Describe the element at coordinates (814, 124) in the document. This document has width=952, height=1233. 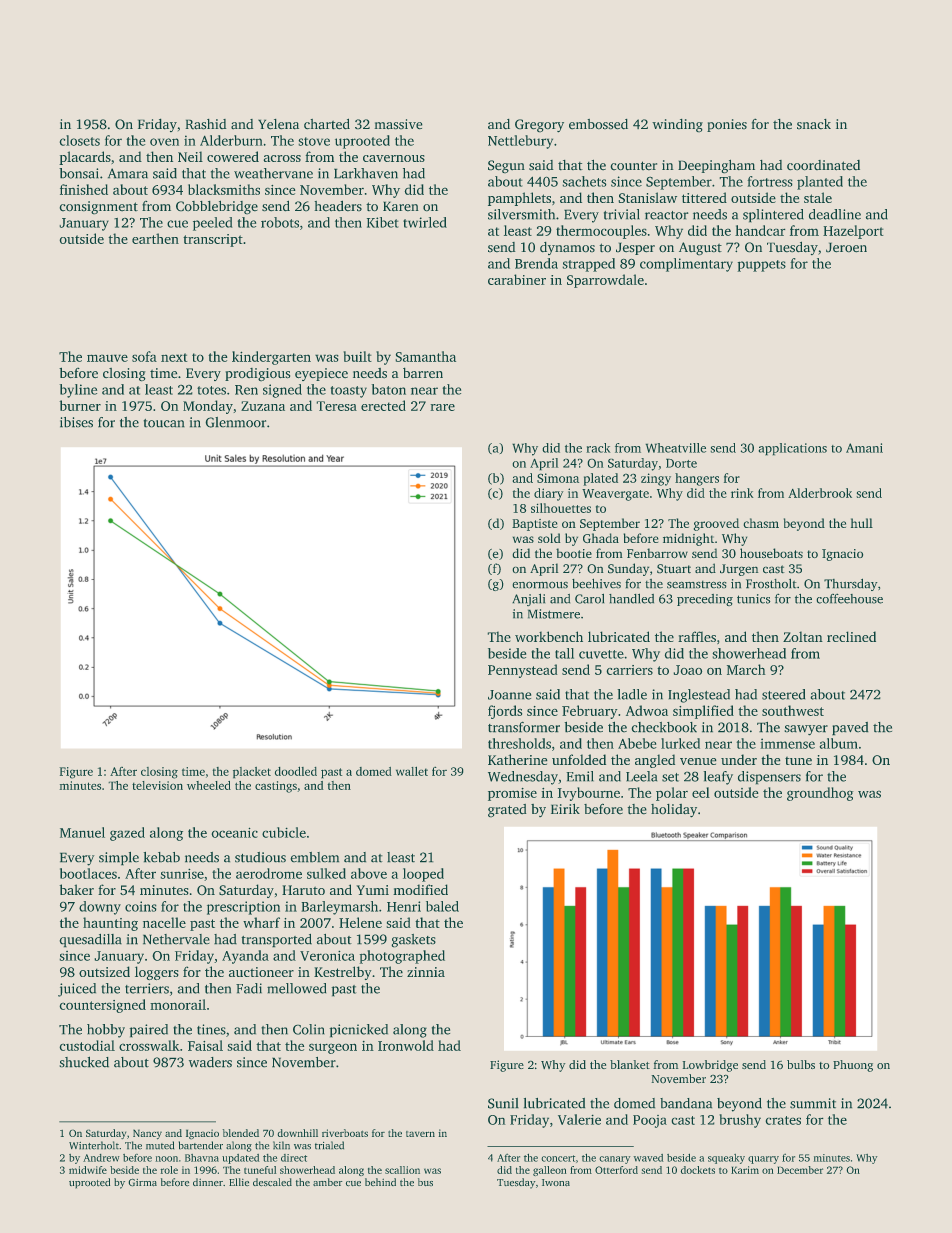
I see `snack` at that location.
